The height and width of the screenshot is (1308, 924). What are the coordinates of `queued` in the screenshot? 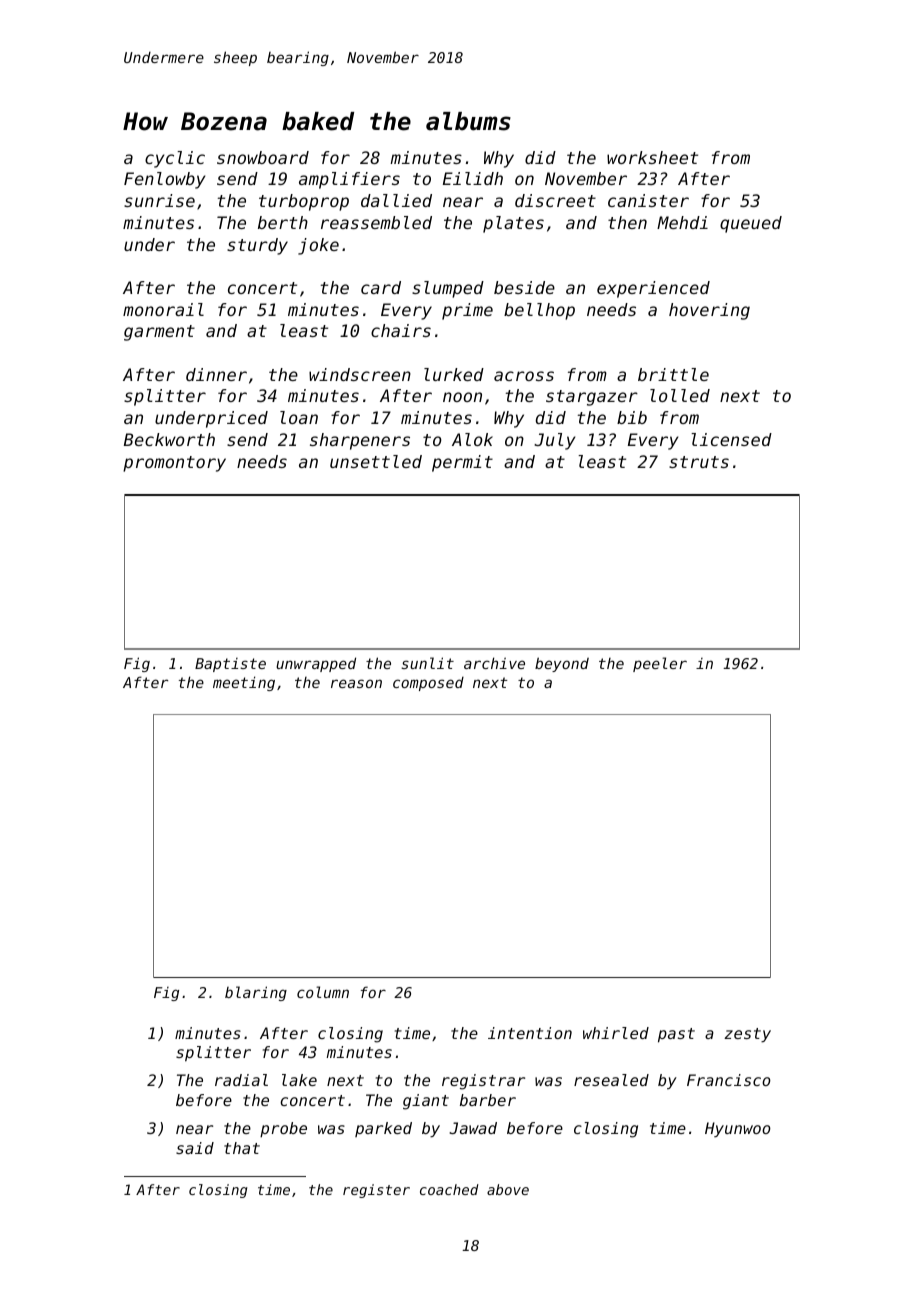 It's located at (751, 224).
